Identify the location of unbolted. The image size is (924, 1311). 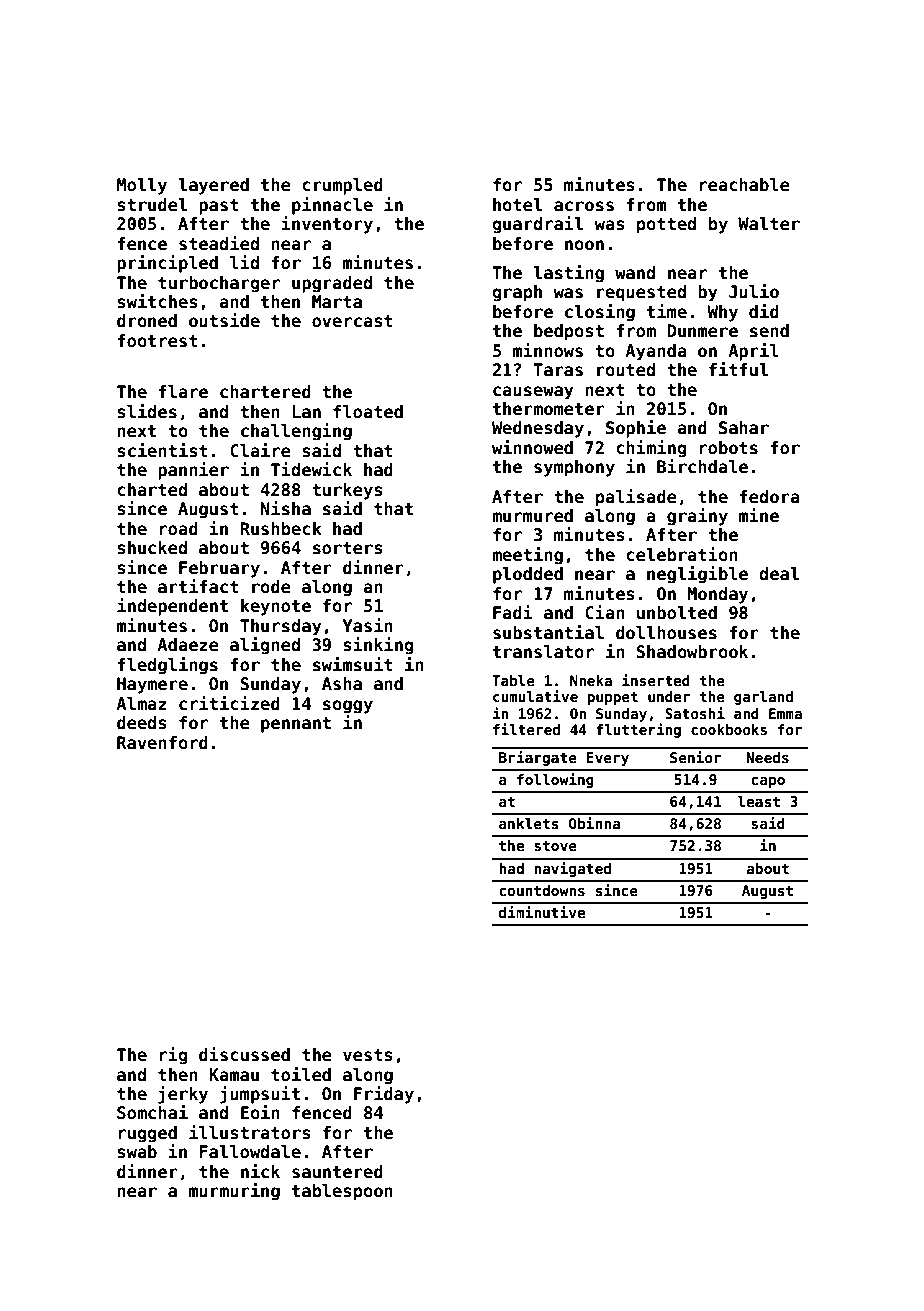
(677, 613).
